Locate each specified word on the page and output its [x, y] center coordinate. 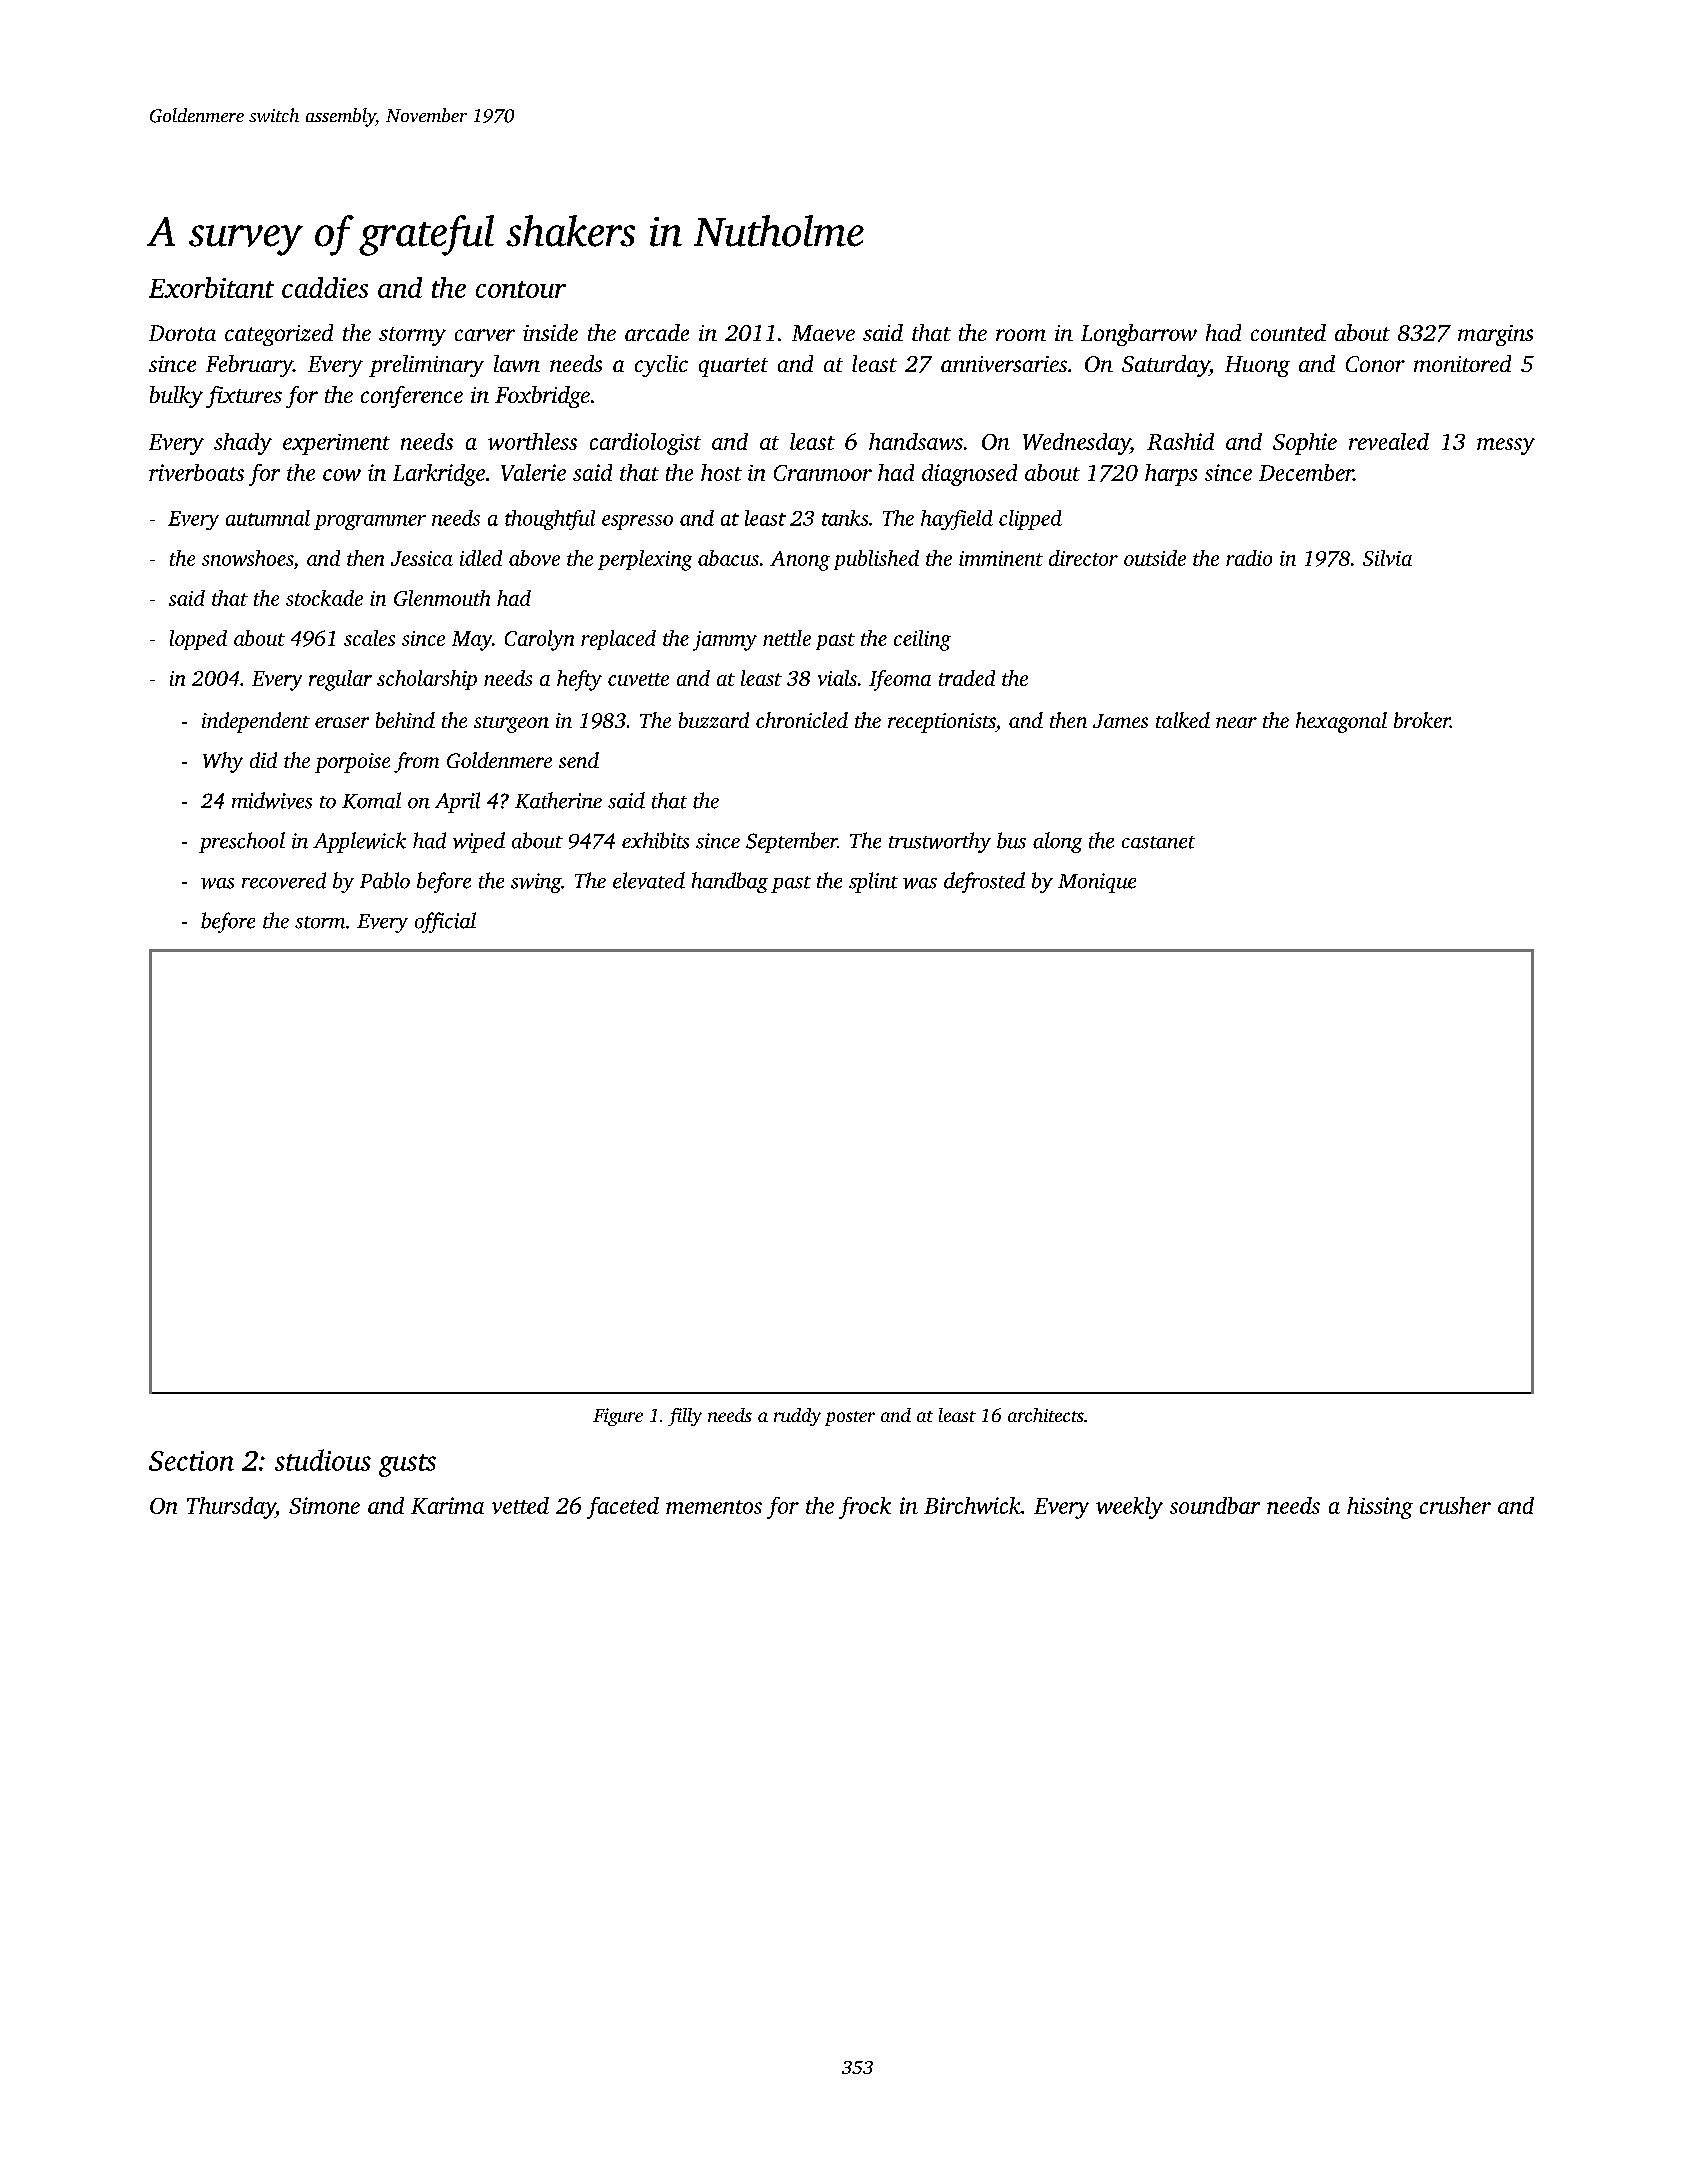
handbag [730, 882]
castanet [1158, 842]
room [1021, 335]
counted [1288, 332]
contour [521, 289]
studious [323, 1460]
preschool [242, 842]
